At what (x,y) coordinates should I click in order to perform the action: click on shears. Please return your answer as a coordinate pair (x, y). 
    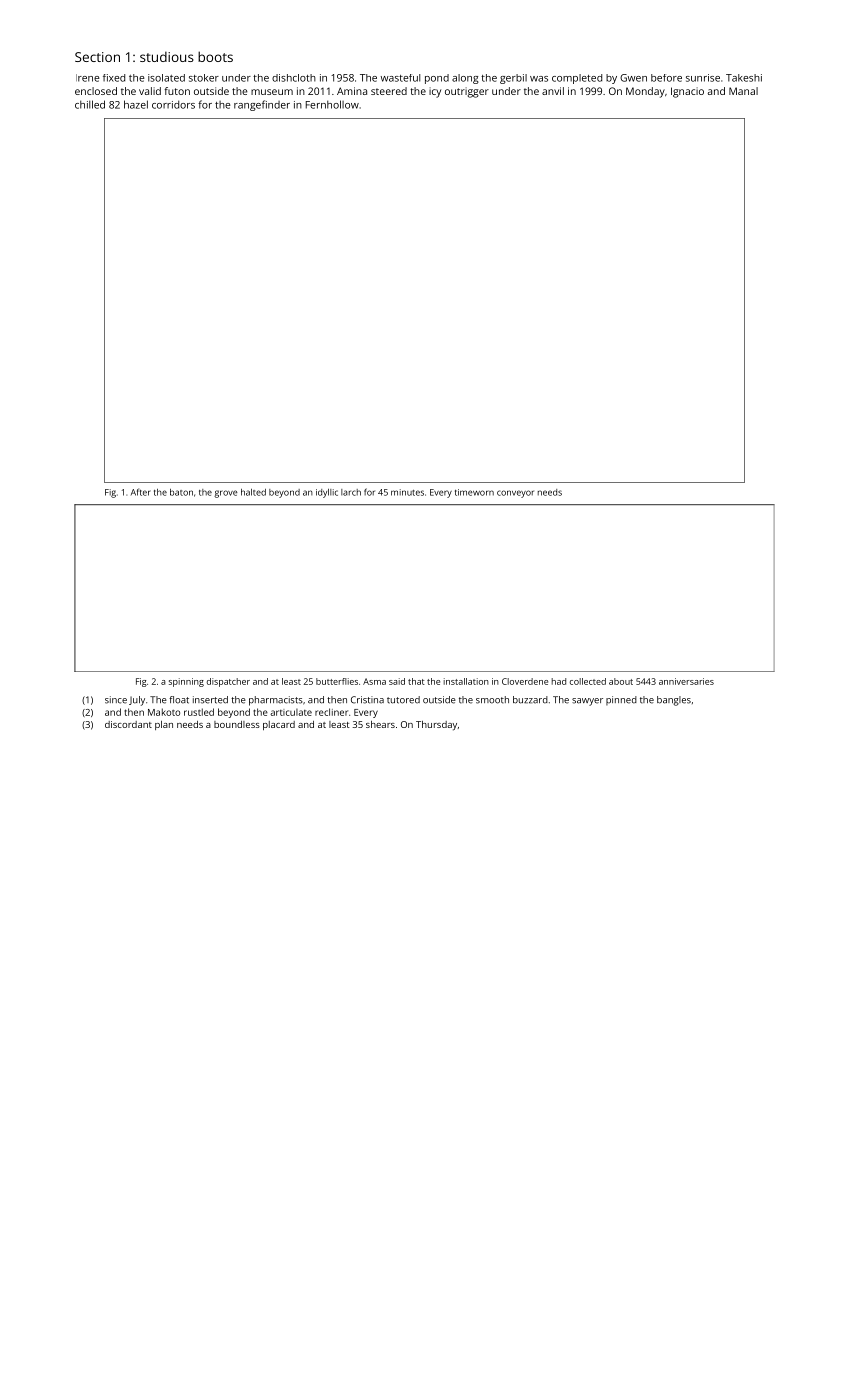
    Looking at the image, I should click on (380, 724).
